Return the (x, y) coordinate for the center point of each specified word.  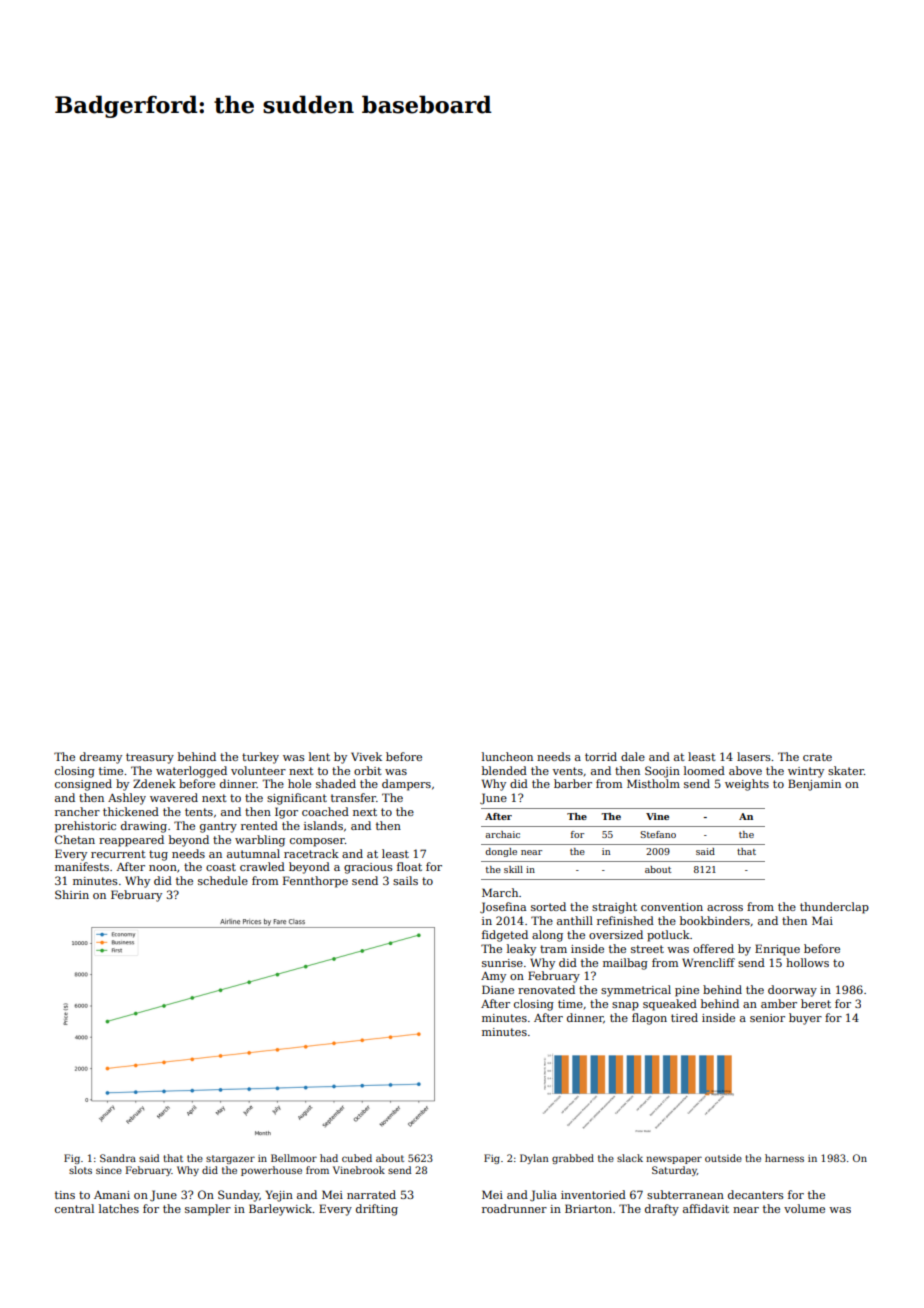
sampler (208, 1210)
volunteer (258, 770)
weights (747, 785)
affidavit (706, 1208)
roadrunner (514, 1208)
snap (625, 1006)
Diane (498, 989)
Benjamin (814, 785)
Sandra (118, 1158)
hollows (807, 962)
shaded (336, 783)
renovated (546, 989)
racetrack (311, 853)
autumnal (253, 853)
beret (816, 1003)
